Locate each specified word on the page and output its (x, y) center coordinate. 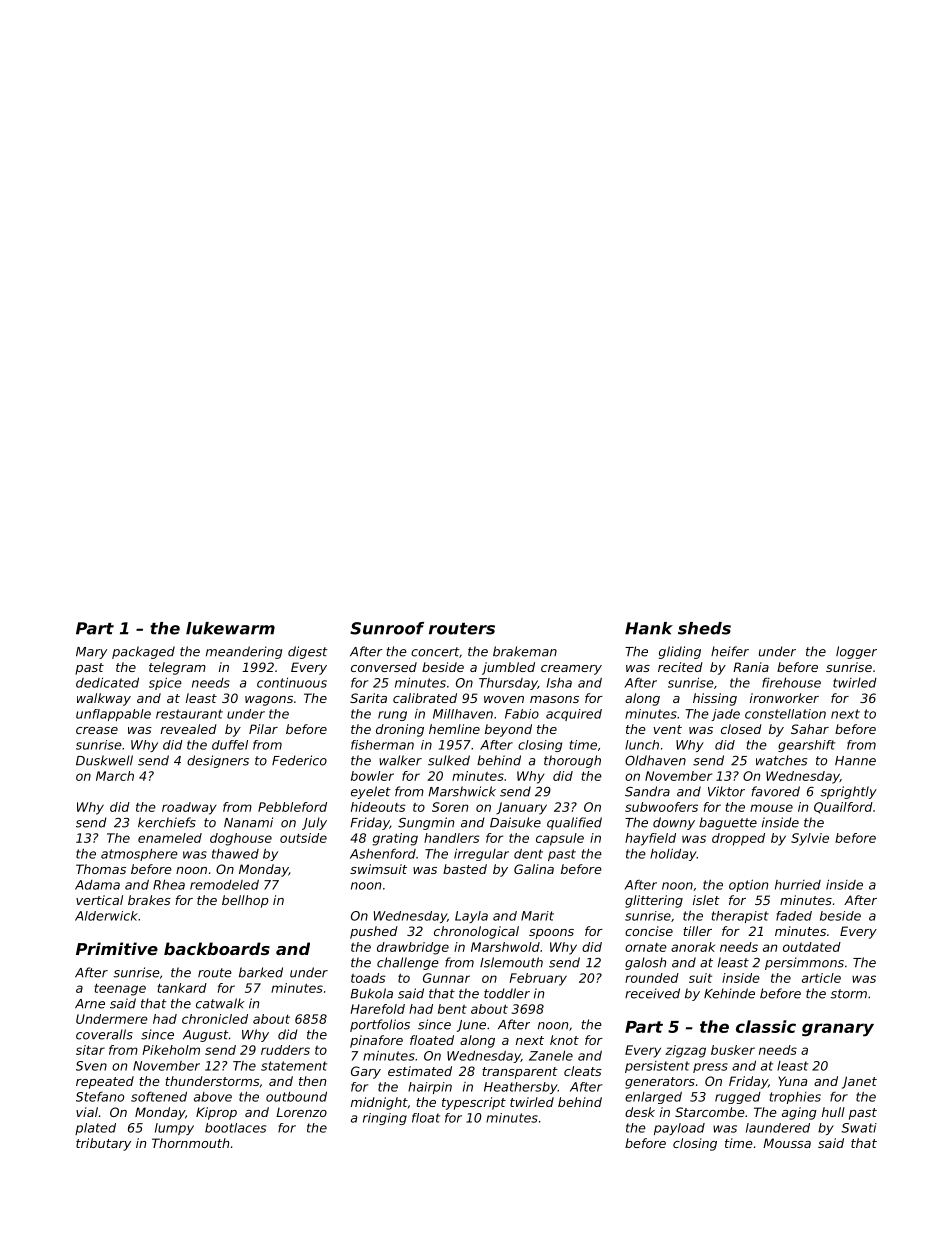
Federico (299, 760)
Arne (90, 1004)
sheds (704, 628)
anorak (693, 947)
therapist (740, 917)
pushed (374, 932)
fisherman (382, 745)
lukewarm (230, 628)
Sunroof (387, 628)
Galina (534, 869)
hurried (798, 885)
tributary (103, 1144)
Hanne (855, 761)
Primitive (117, 948)
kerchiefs (167, 822)
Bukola (371, 993)
